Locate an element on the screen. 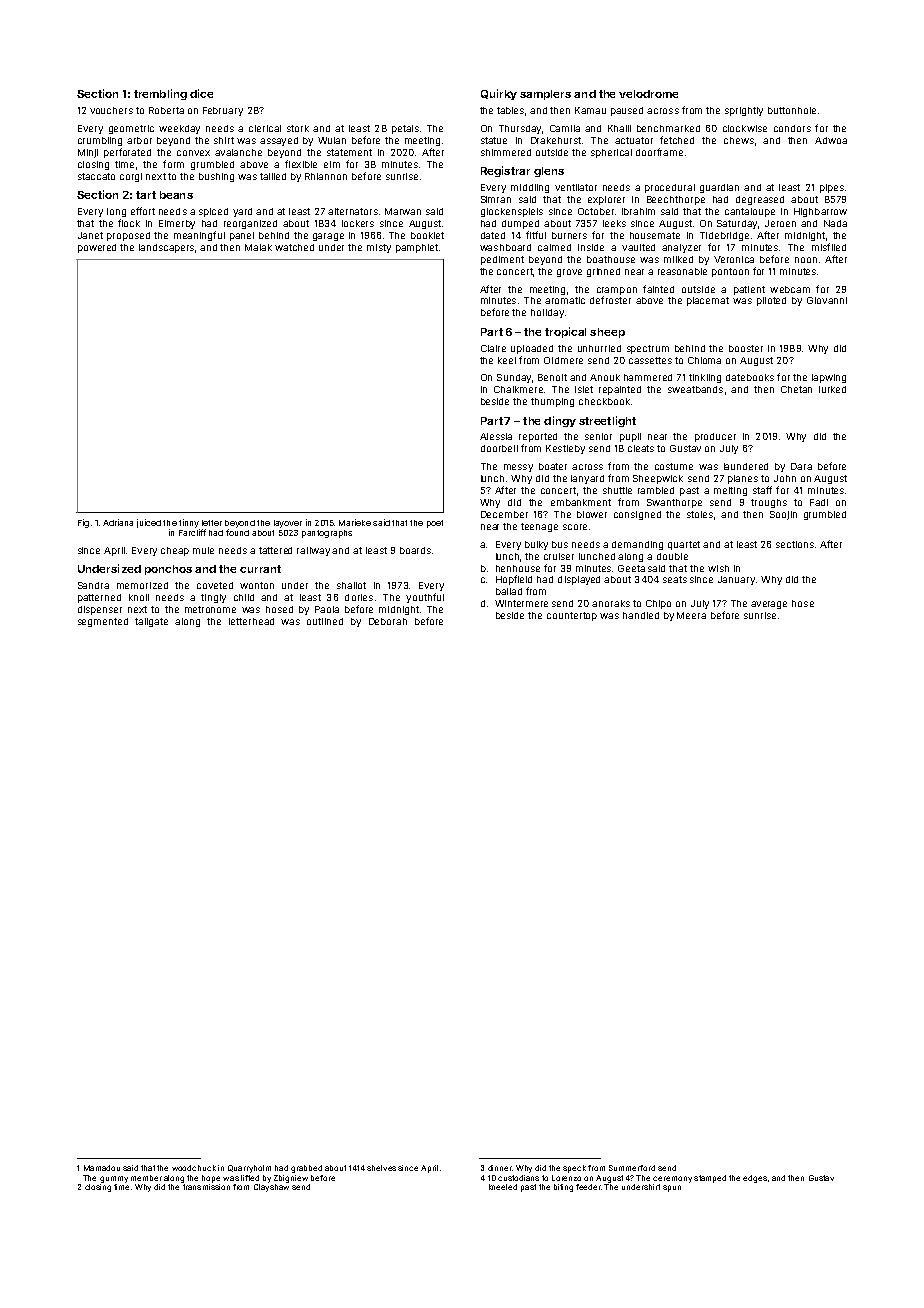  segmented is located at coordinates (103, 622).
